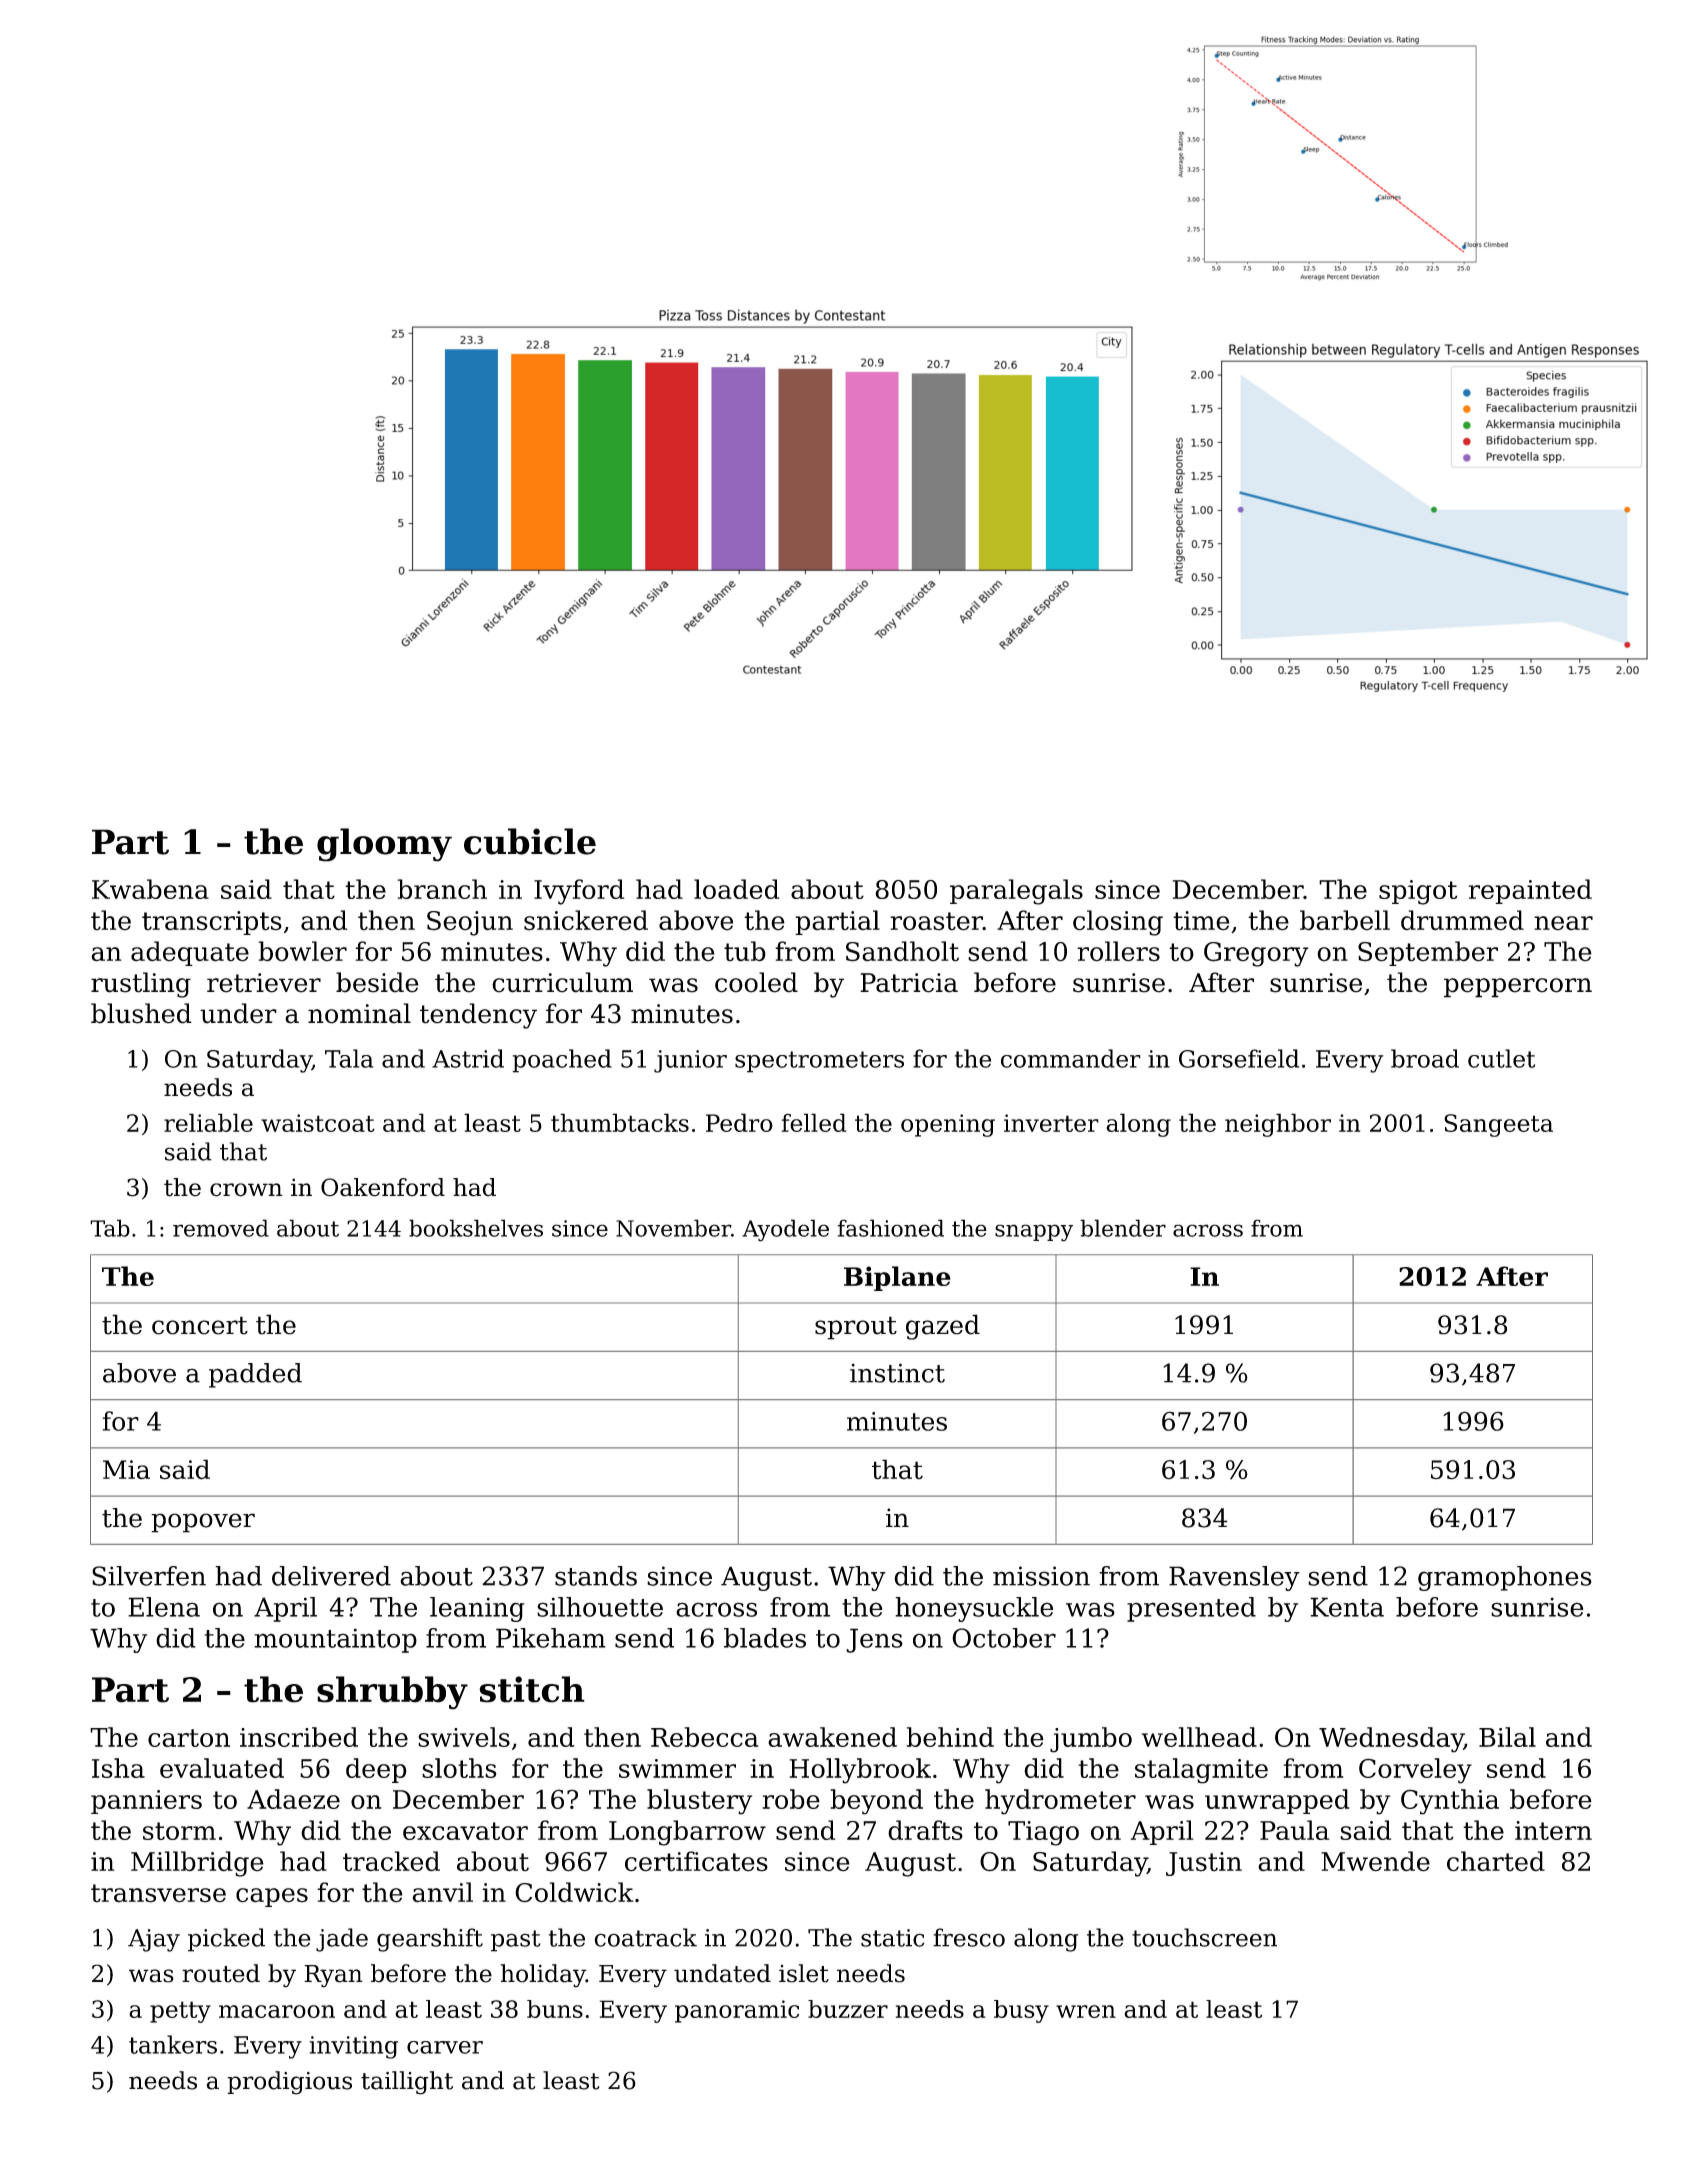 This document has width=1683, height=2178. I want to click on transcripts, so click(212, 923).
